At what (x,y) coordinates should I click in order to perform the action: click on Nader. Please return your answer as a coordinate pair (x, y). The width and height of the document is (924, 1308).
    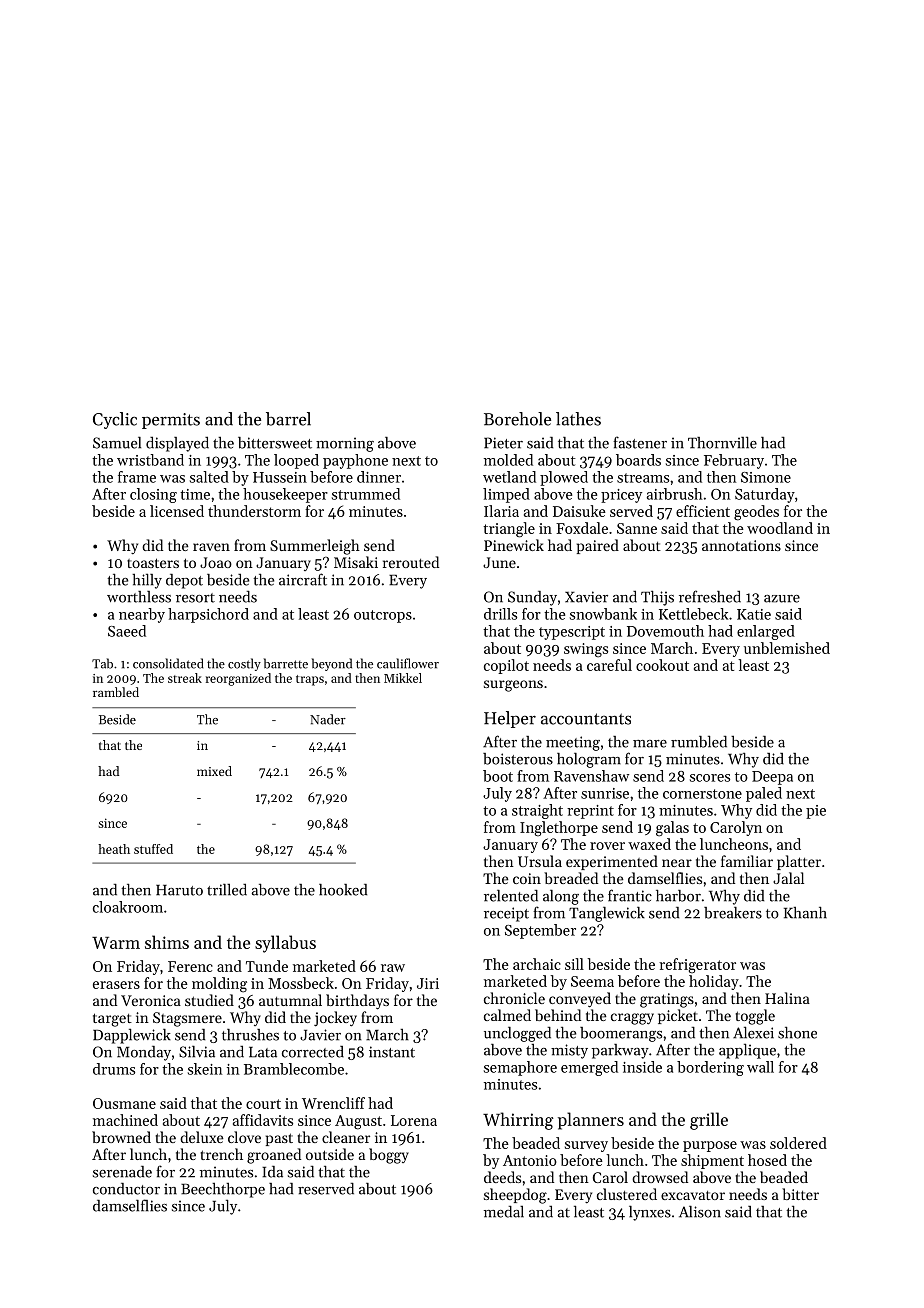
    Looking at the image, I should click on (328, 719).
